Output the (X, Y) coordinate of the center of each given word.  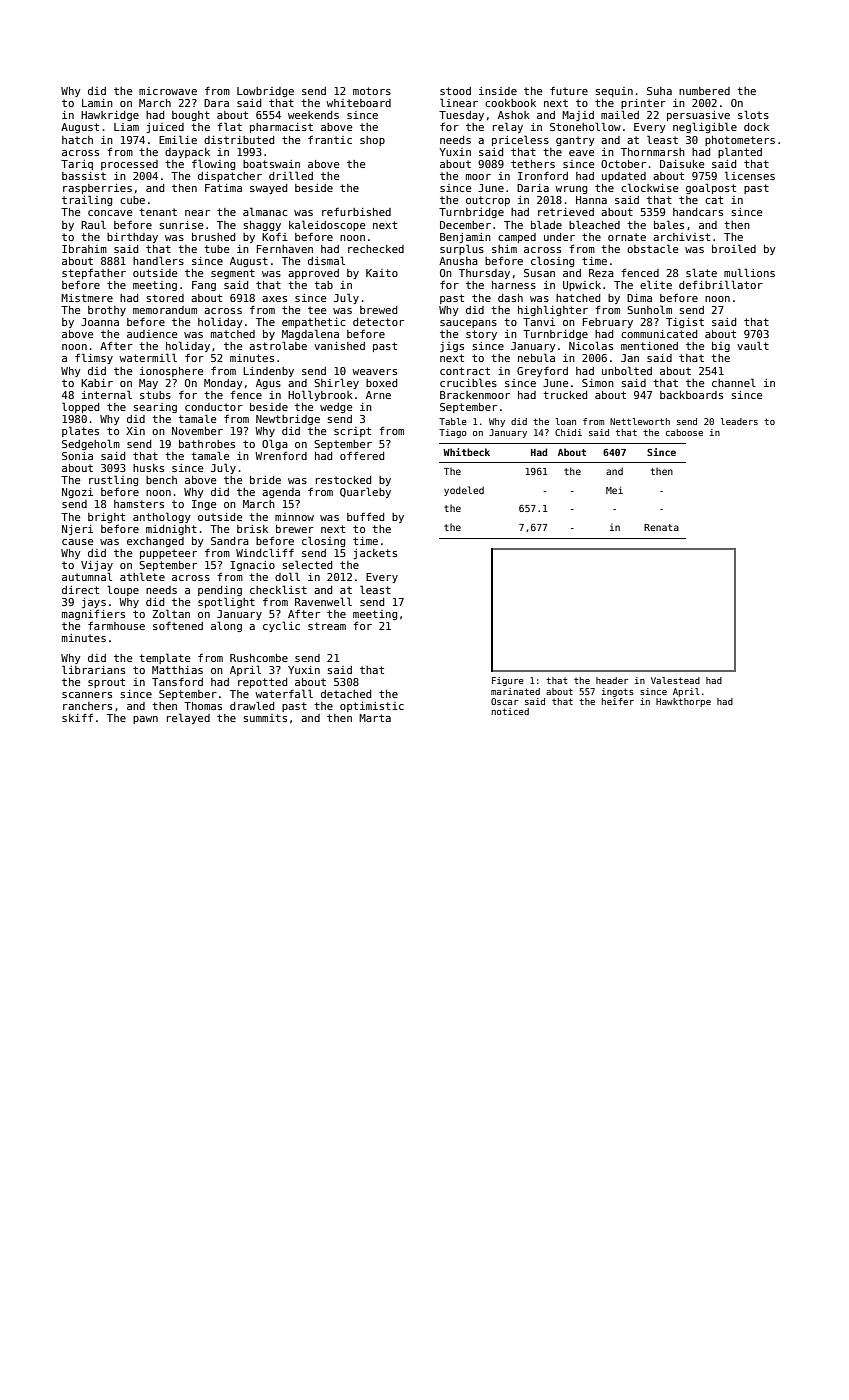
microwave (168, 91)
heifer (618, 701)
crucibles (468, 382)
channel (734, 382)
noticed (510, 711)
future (569, 91)
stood (455, 91)
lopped (80, 407)
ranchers (87, 706)
